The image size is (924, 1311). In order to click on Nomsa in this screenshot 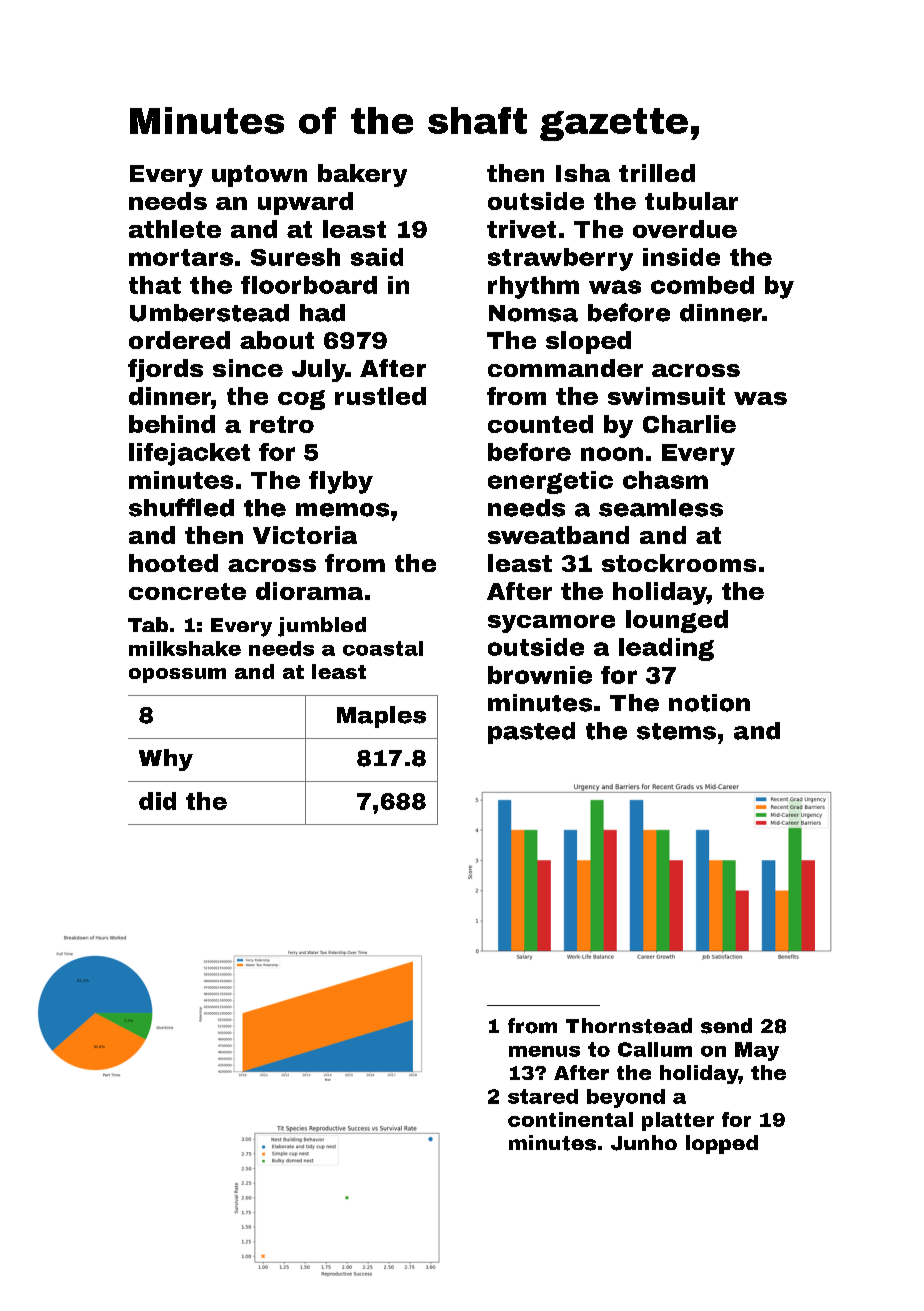, I will do `click(533, 313)`.
